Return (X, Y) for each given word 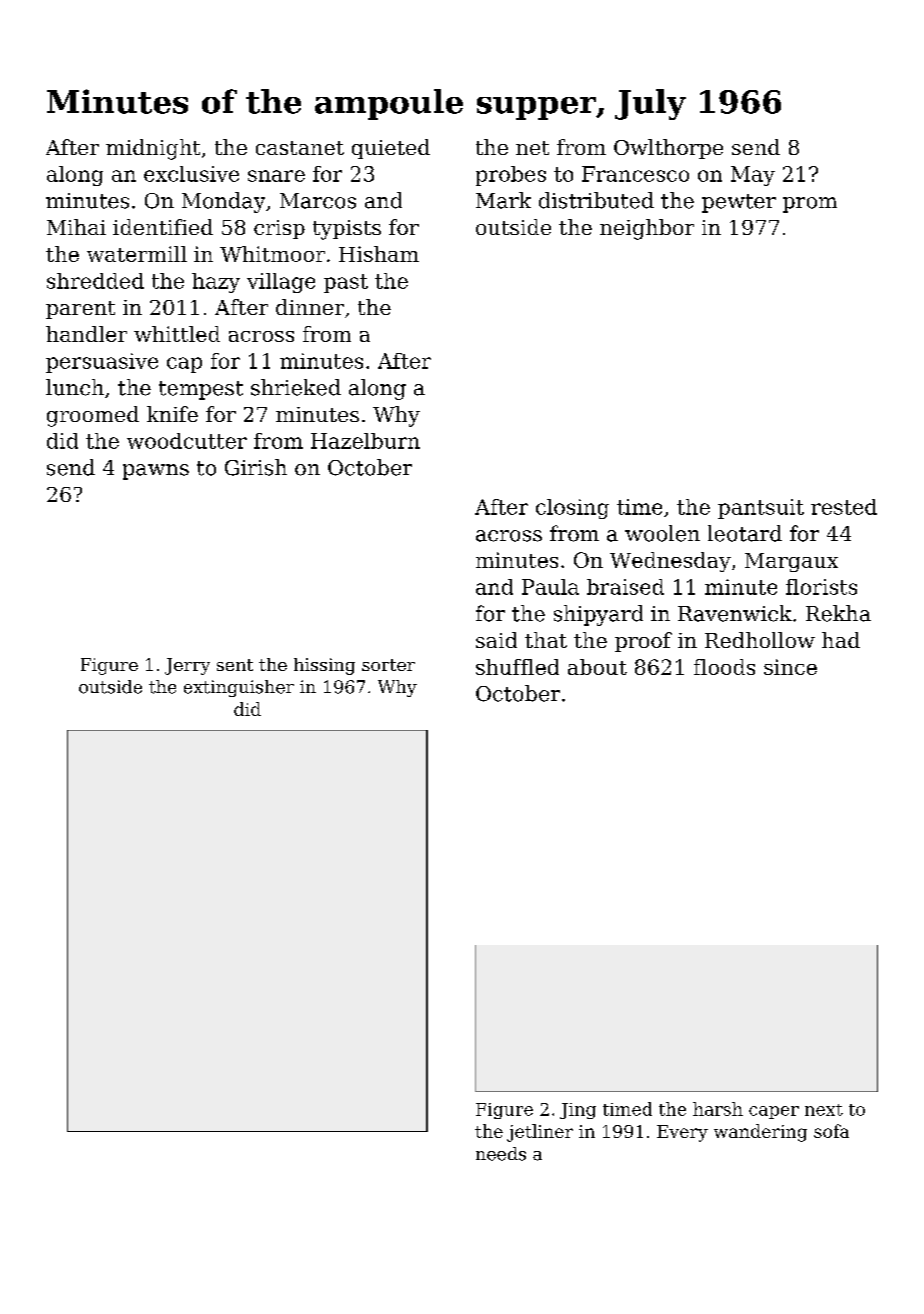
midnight (153, 149)
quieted (391, 149)
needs (501, 1154)
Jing (578, 1111)
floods (724, 667)
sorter (388, 665)
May (753, 176)
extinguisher (239, 688)
